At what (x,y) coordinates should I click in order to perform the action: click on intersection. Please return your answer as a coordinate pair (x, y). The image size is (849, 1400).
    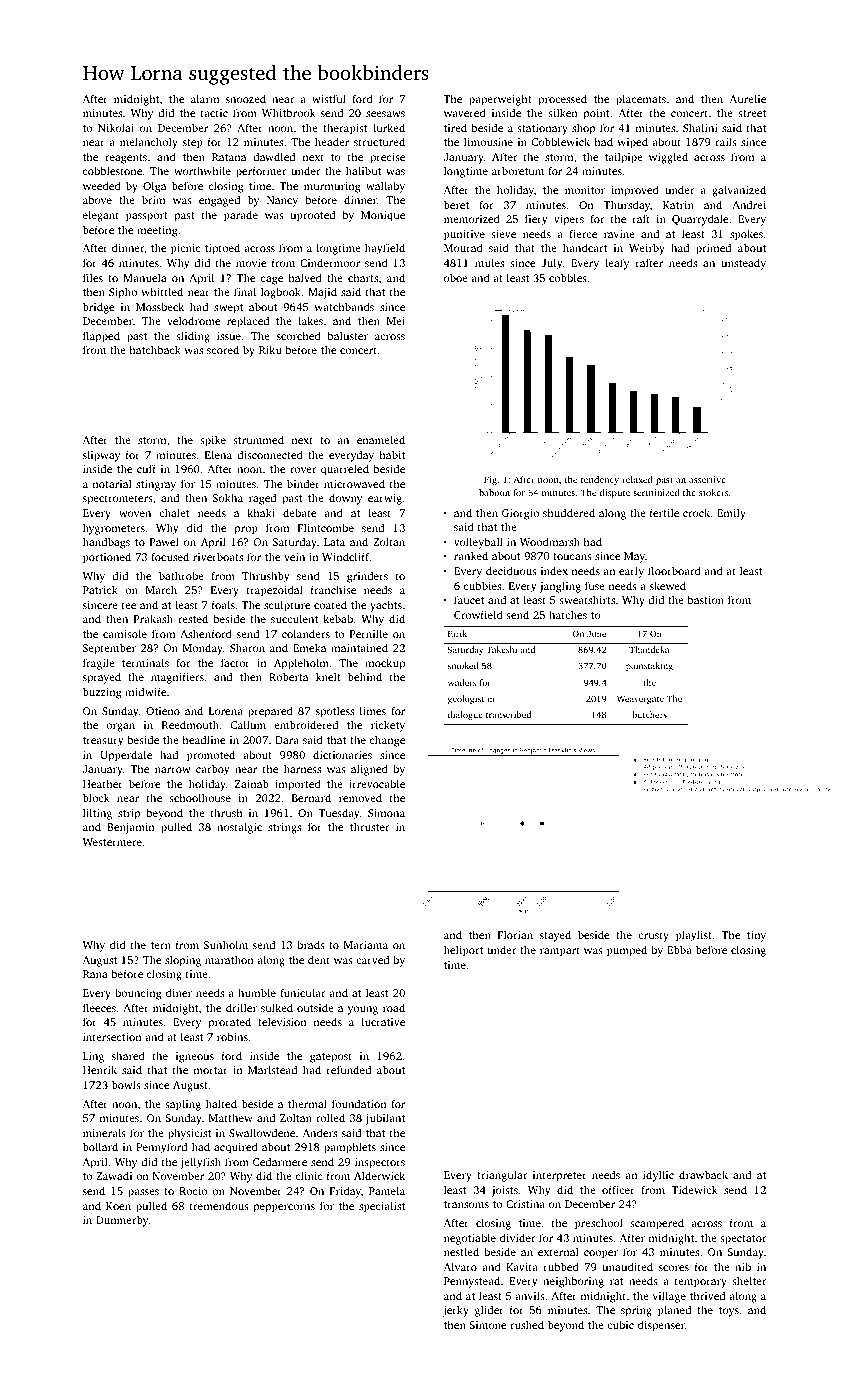
    Looking at the image, I should click on (112, 1037).
